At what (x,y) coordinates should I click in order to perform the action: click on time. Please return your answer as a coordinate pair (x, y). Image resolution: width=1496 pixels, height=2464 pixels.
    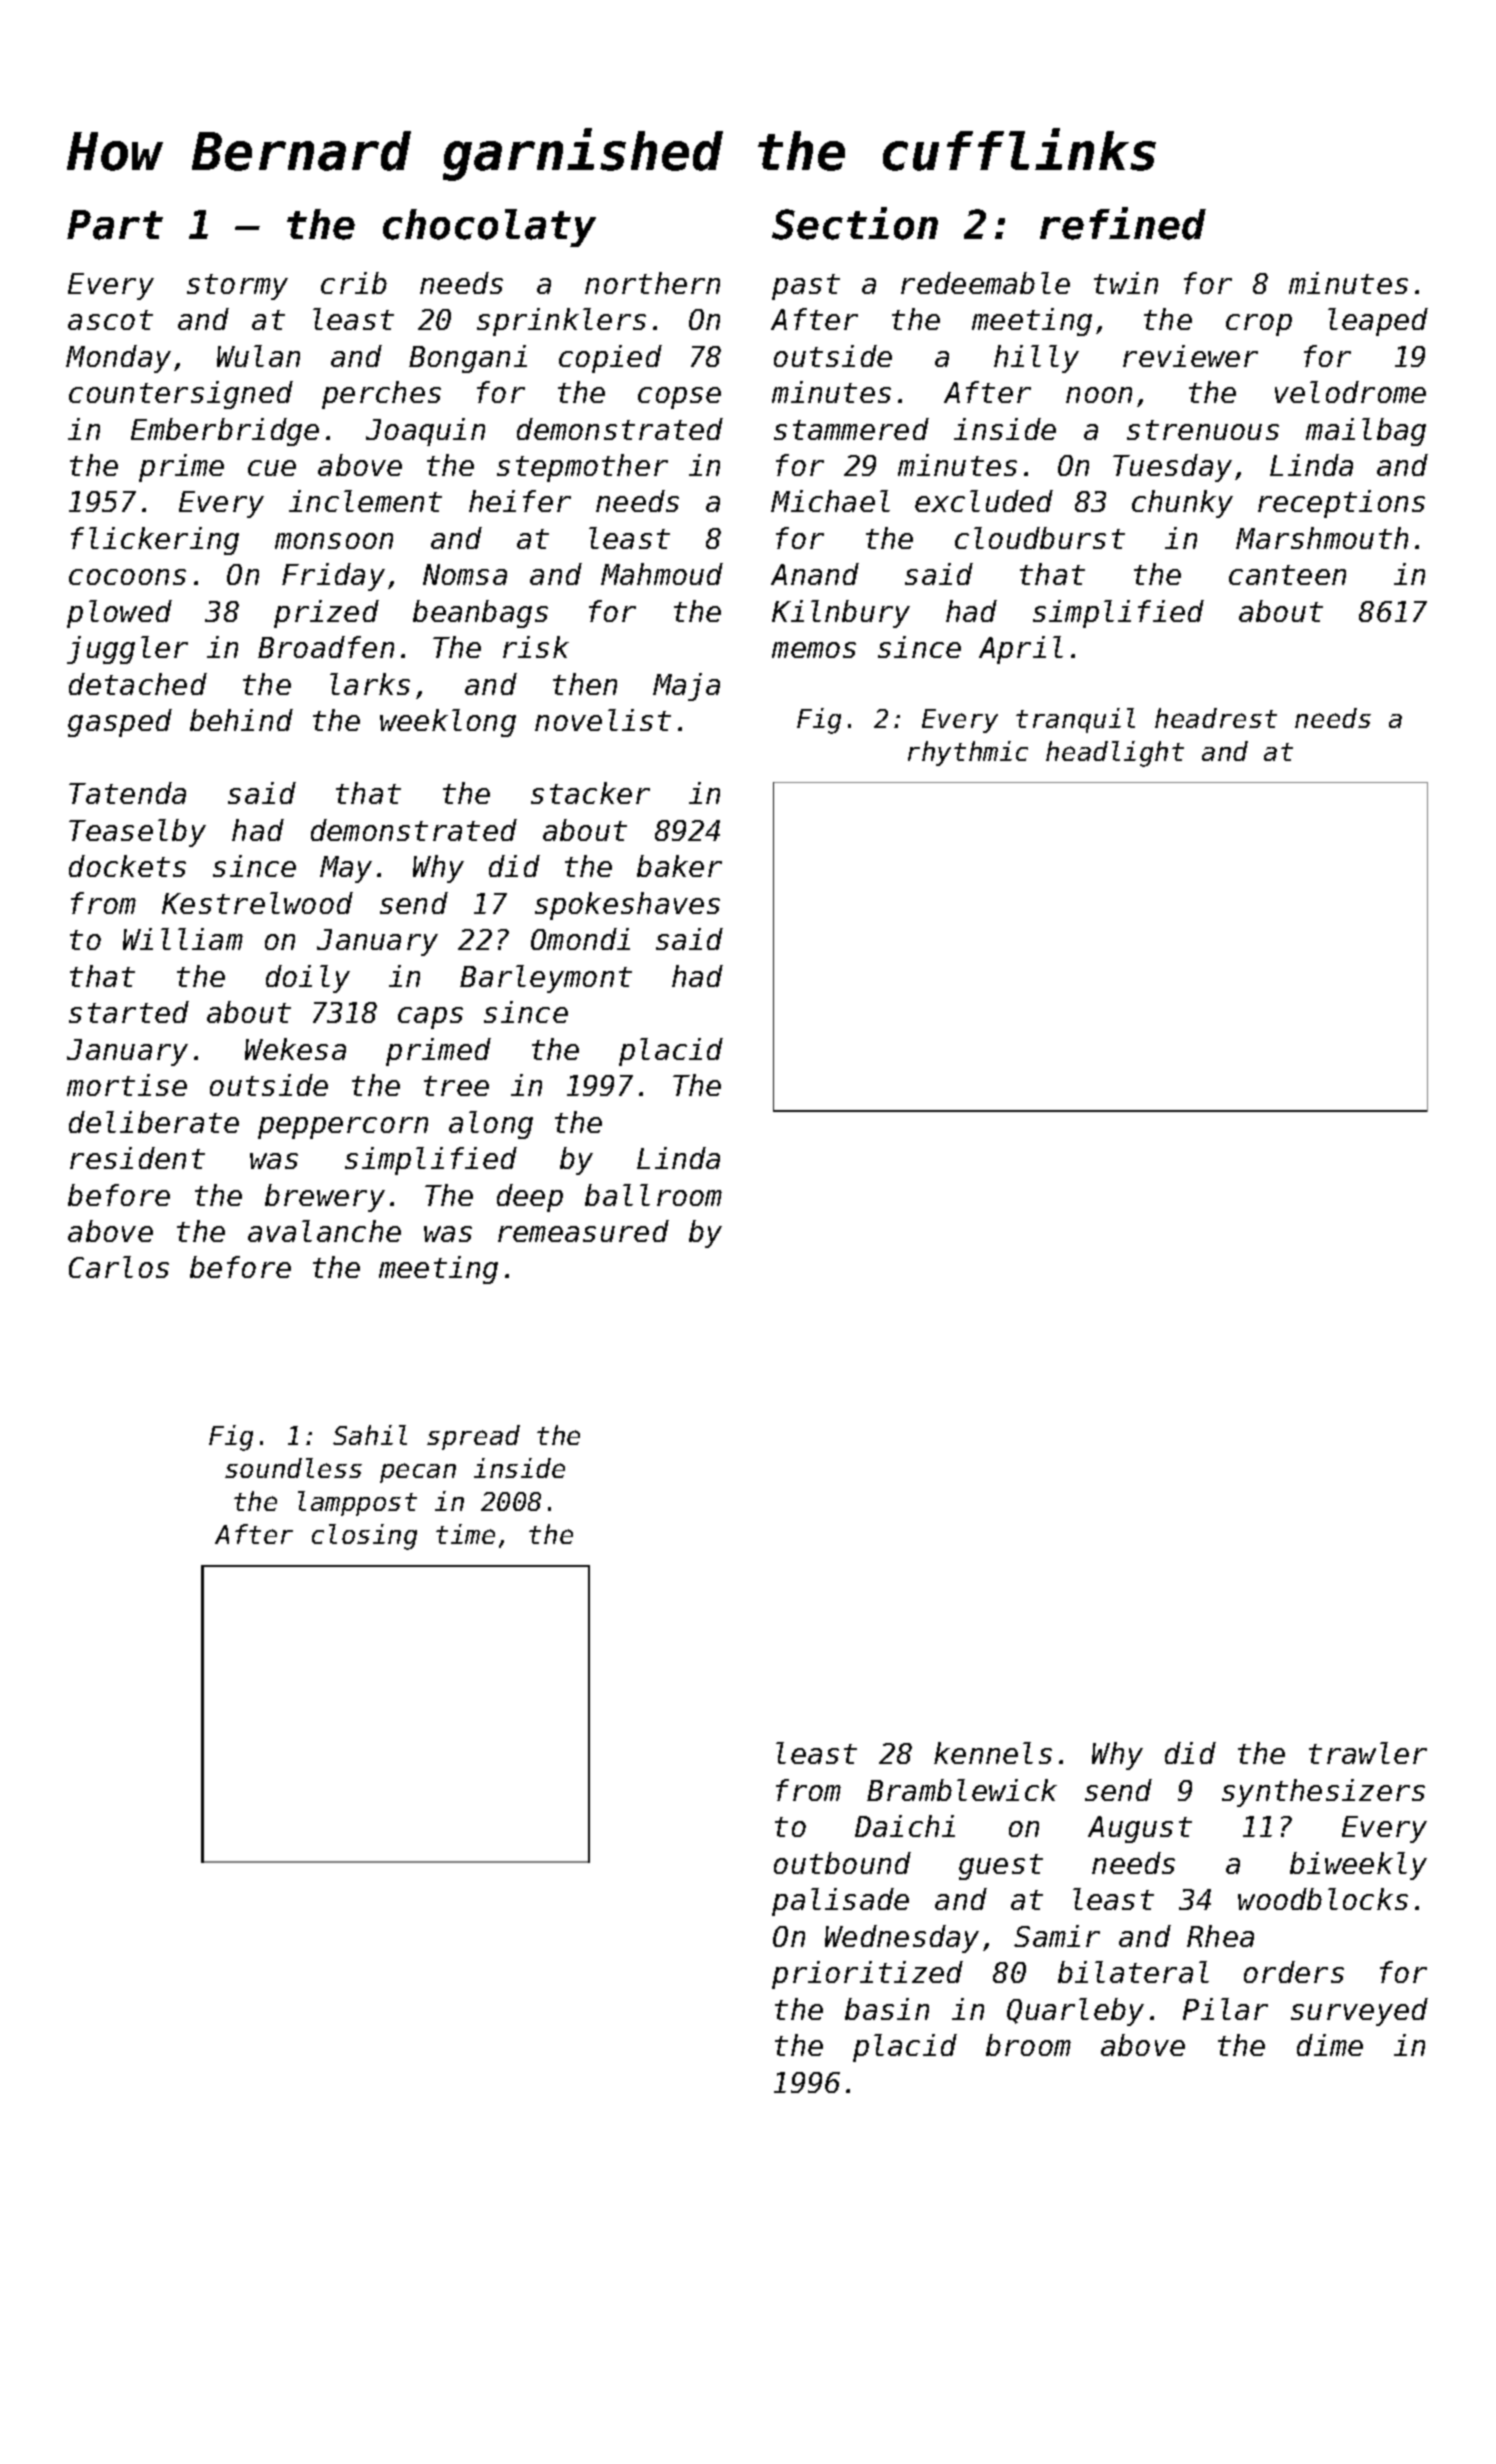
    Looking at the image, I should click on (465, 1534).
